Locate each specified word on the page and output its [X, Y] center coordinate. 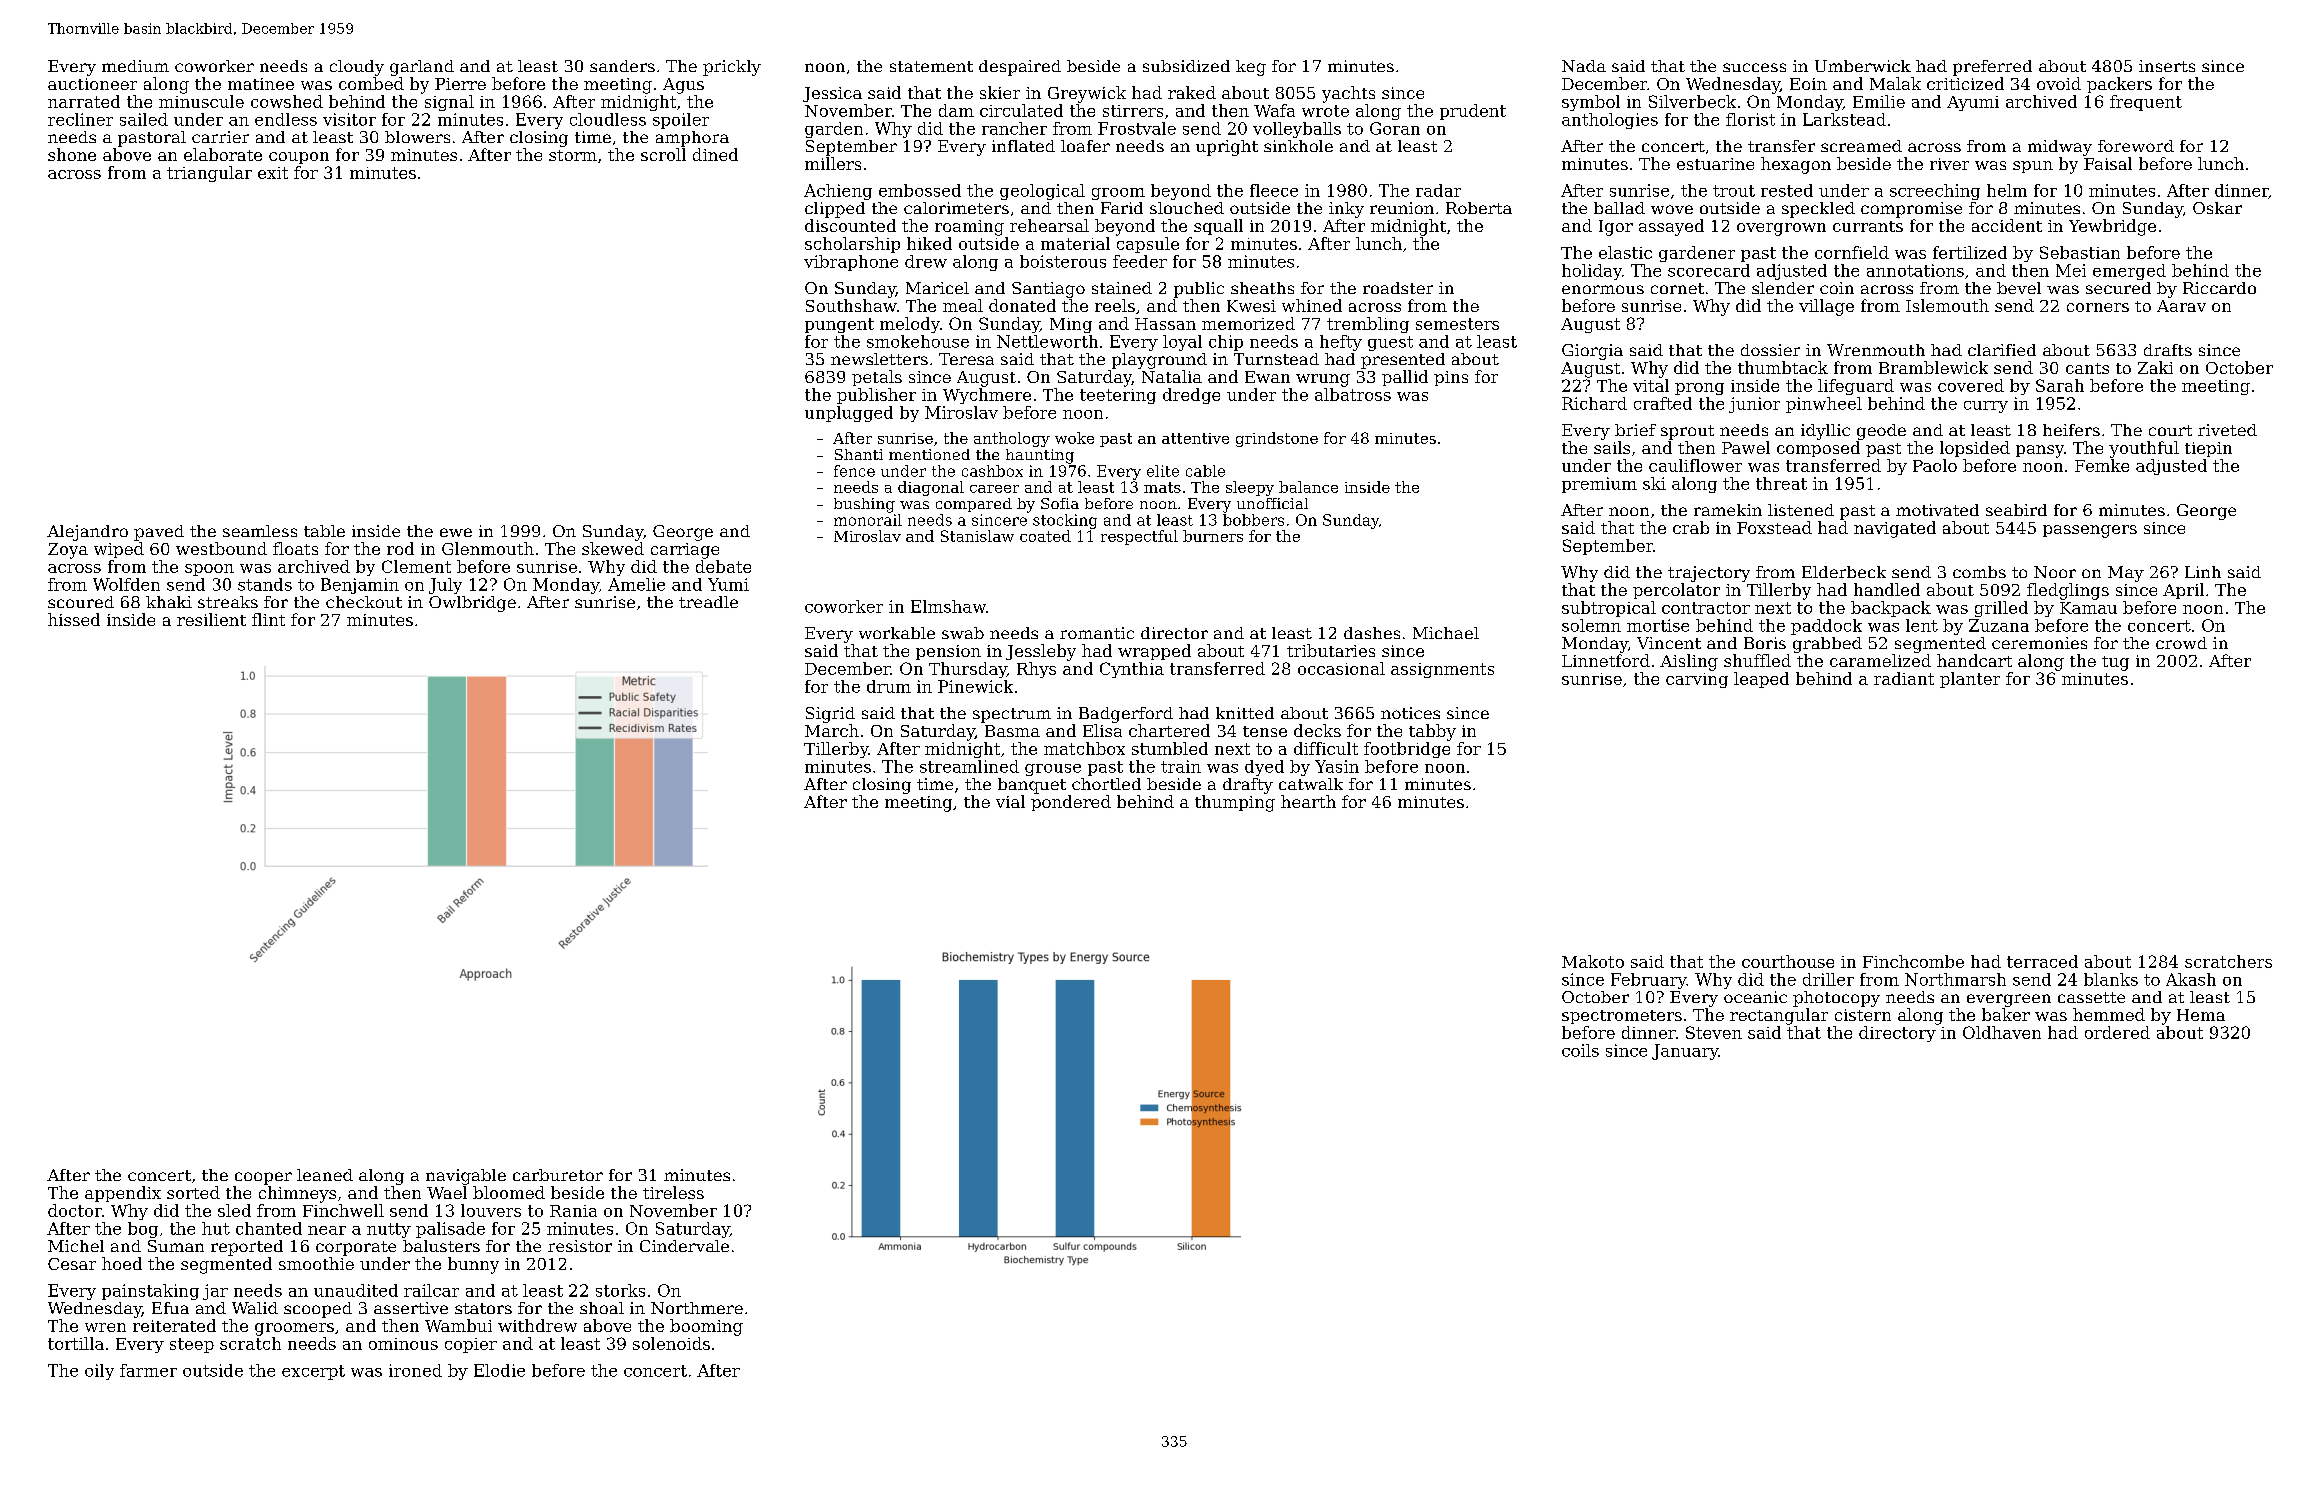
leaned [325, 1175]
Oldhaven [2002, 1032]
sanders [622, 66]
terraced [2042, 961]
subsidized [1186, 66]
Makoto [1593, 961]
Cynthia [1132, 670]
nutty [389, 1230]
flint [268, 619]
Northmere [697, 1308]
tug [2115, 663]
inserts [2167, 66]
